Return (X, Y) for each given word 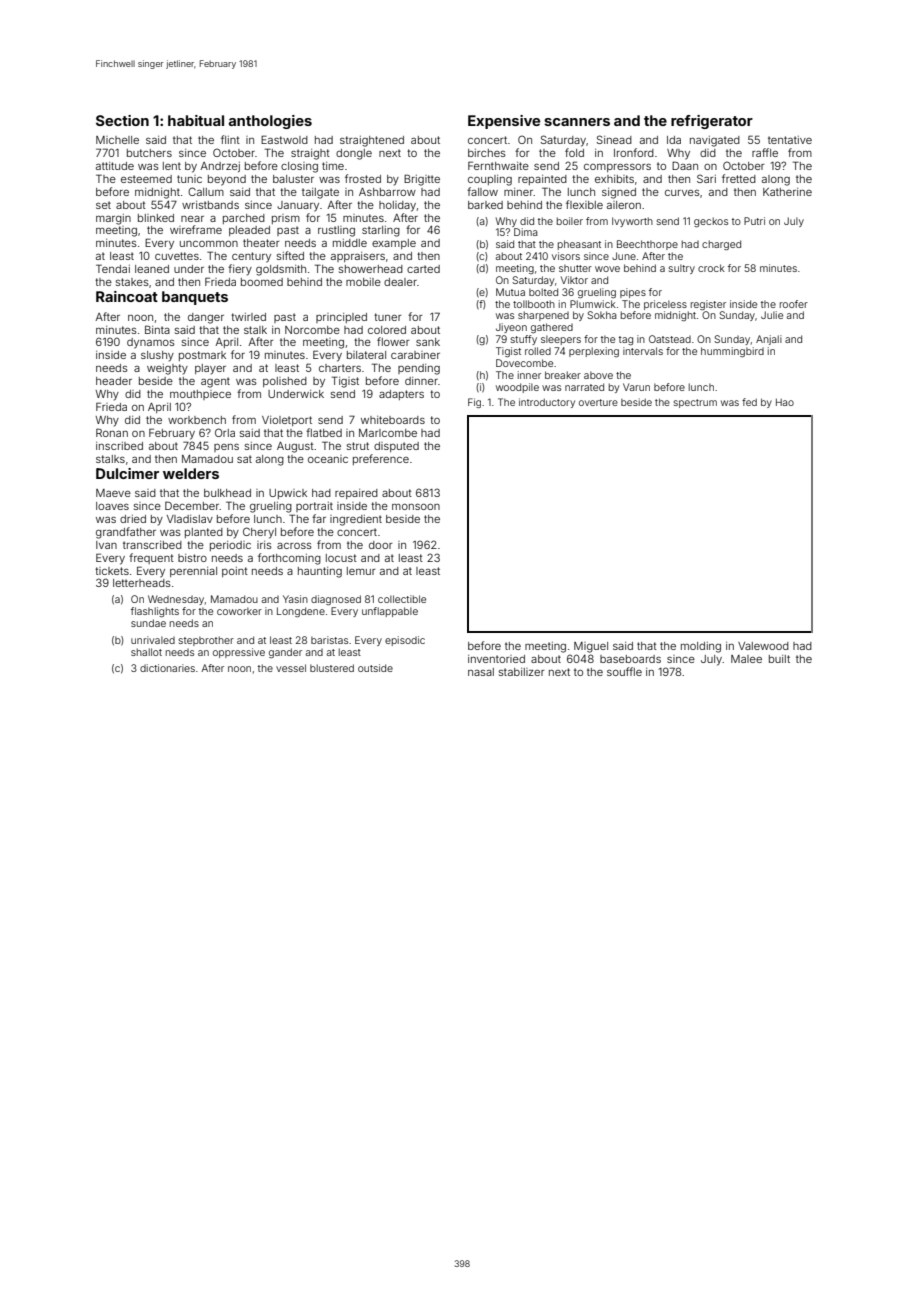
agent (215, 382)
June (624, 256)
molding (701, 647)
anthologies (270, 122)
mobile (363, 282)
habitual (196, 120)
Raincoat (127, 296)
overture (598, 402)
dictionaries (167, 668)
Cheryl (259, 533)
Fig (474, 403)
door (380, 545)
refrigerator (712, 122)
